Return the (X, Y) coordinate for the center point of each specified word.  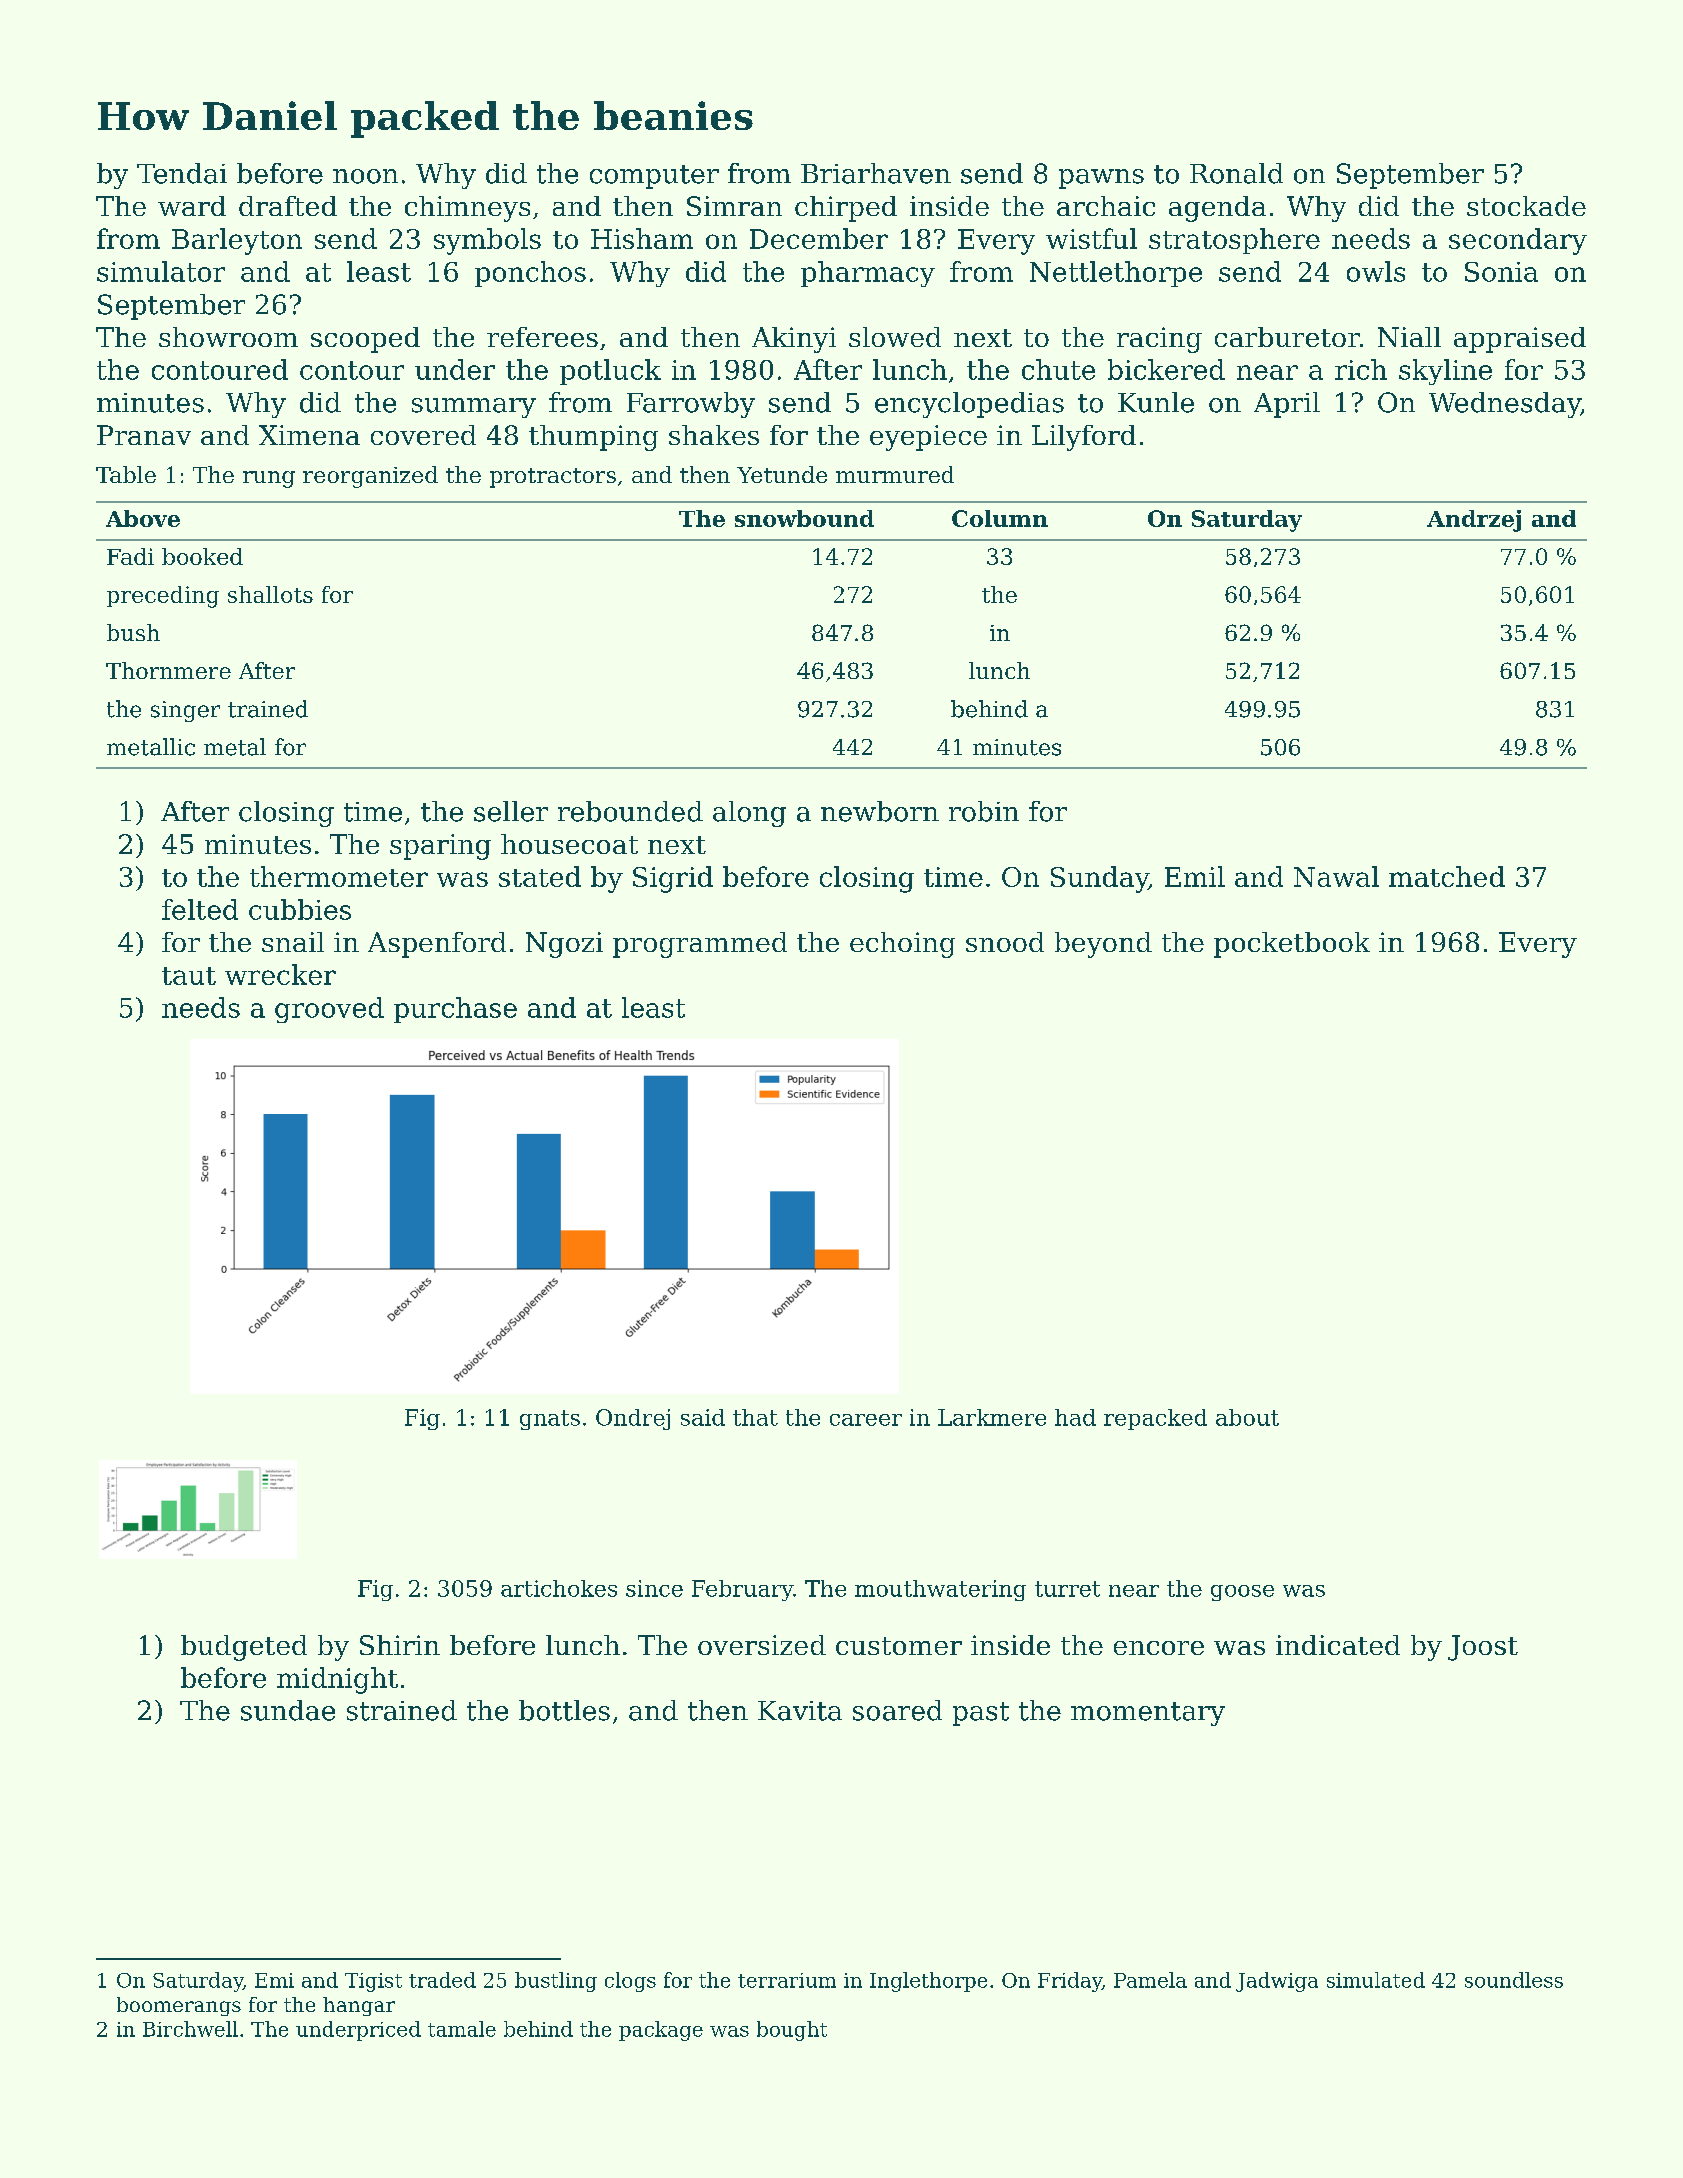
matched (1447, 876)
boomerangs (179, 2006)
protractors (553, 478)
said (703, 1417)
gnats (550, 1420)
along (749, 814)
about (1247, 1417)
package (661, 2031)
